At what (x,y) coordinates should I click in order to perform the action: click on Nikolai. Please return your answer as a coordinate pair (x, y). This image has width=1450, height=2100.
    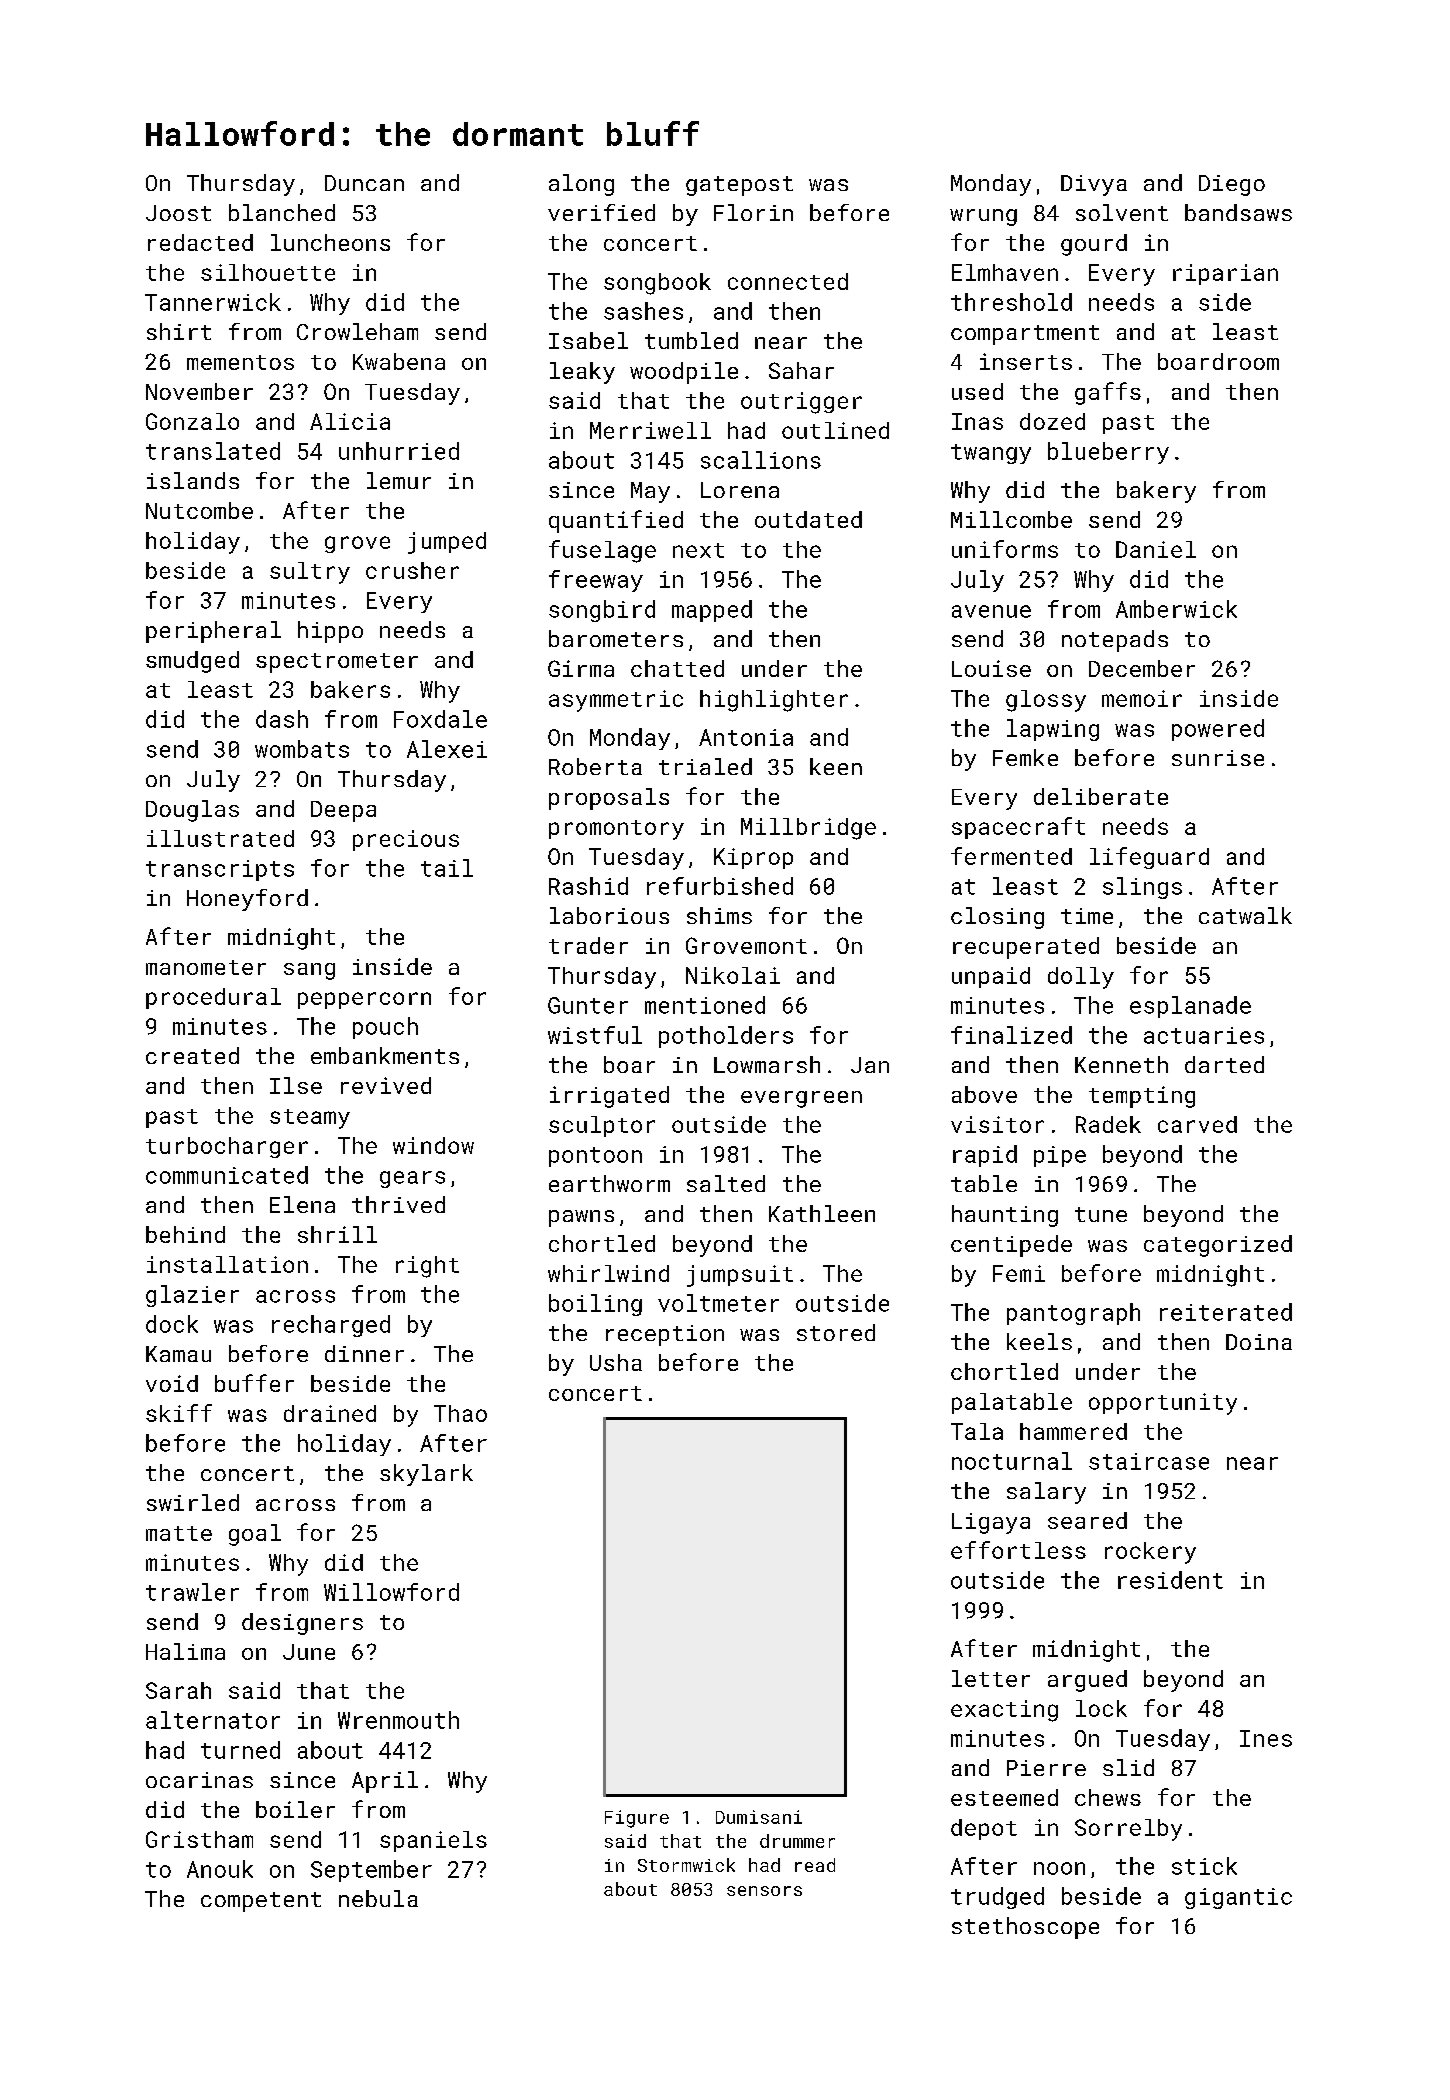
    Looking at the image, I should click on (733, 975).
